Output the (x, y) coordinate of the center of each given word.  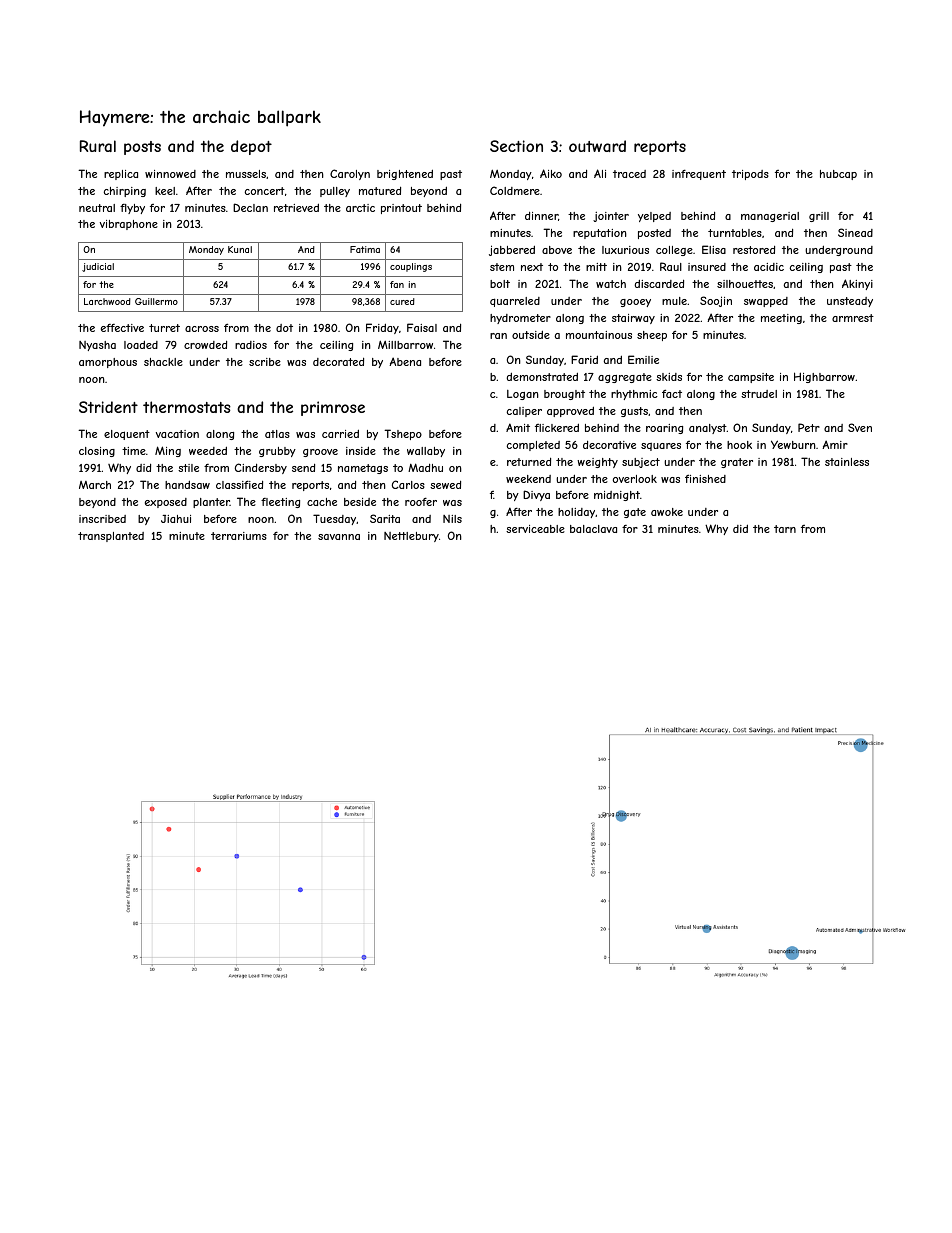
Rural (98, 146)
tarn (785, 529)
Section (516, 146)
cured (402, 301)
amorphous (108, 363)
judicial (98, 267)
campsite (751, 378)
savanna (339, 537)
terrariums (239, 536)
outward (597, 146)
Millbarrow (405, 344)
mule (674, 301)
